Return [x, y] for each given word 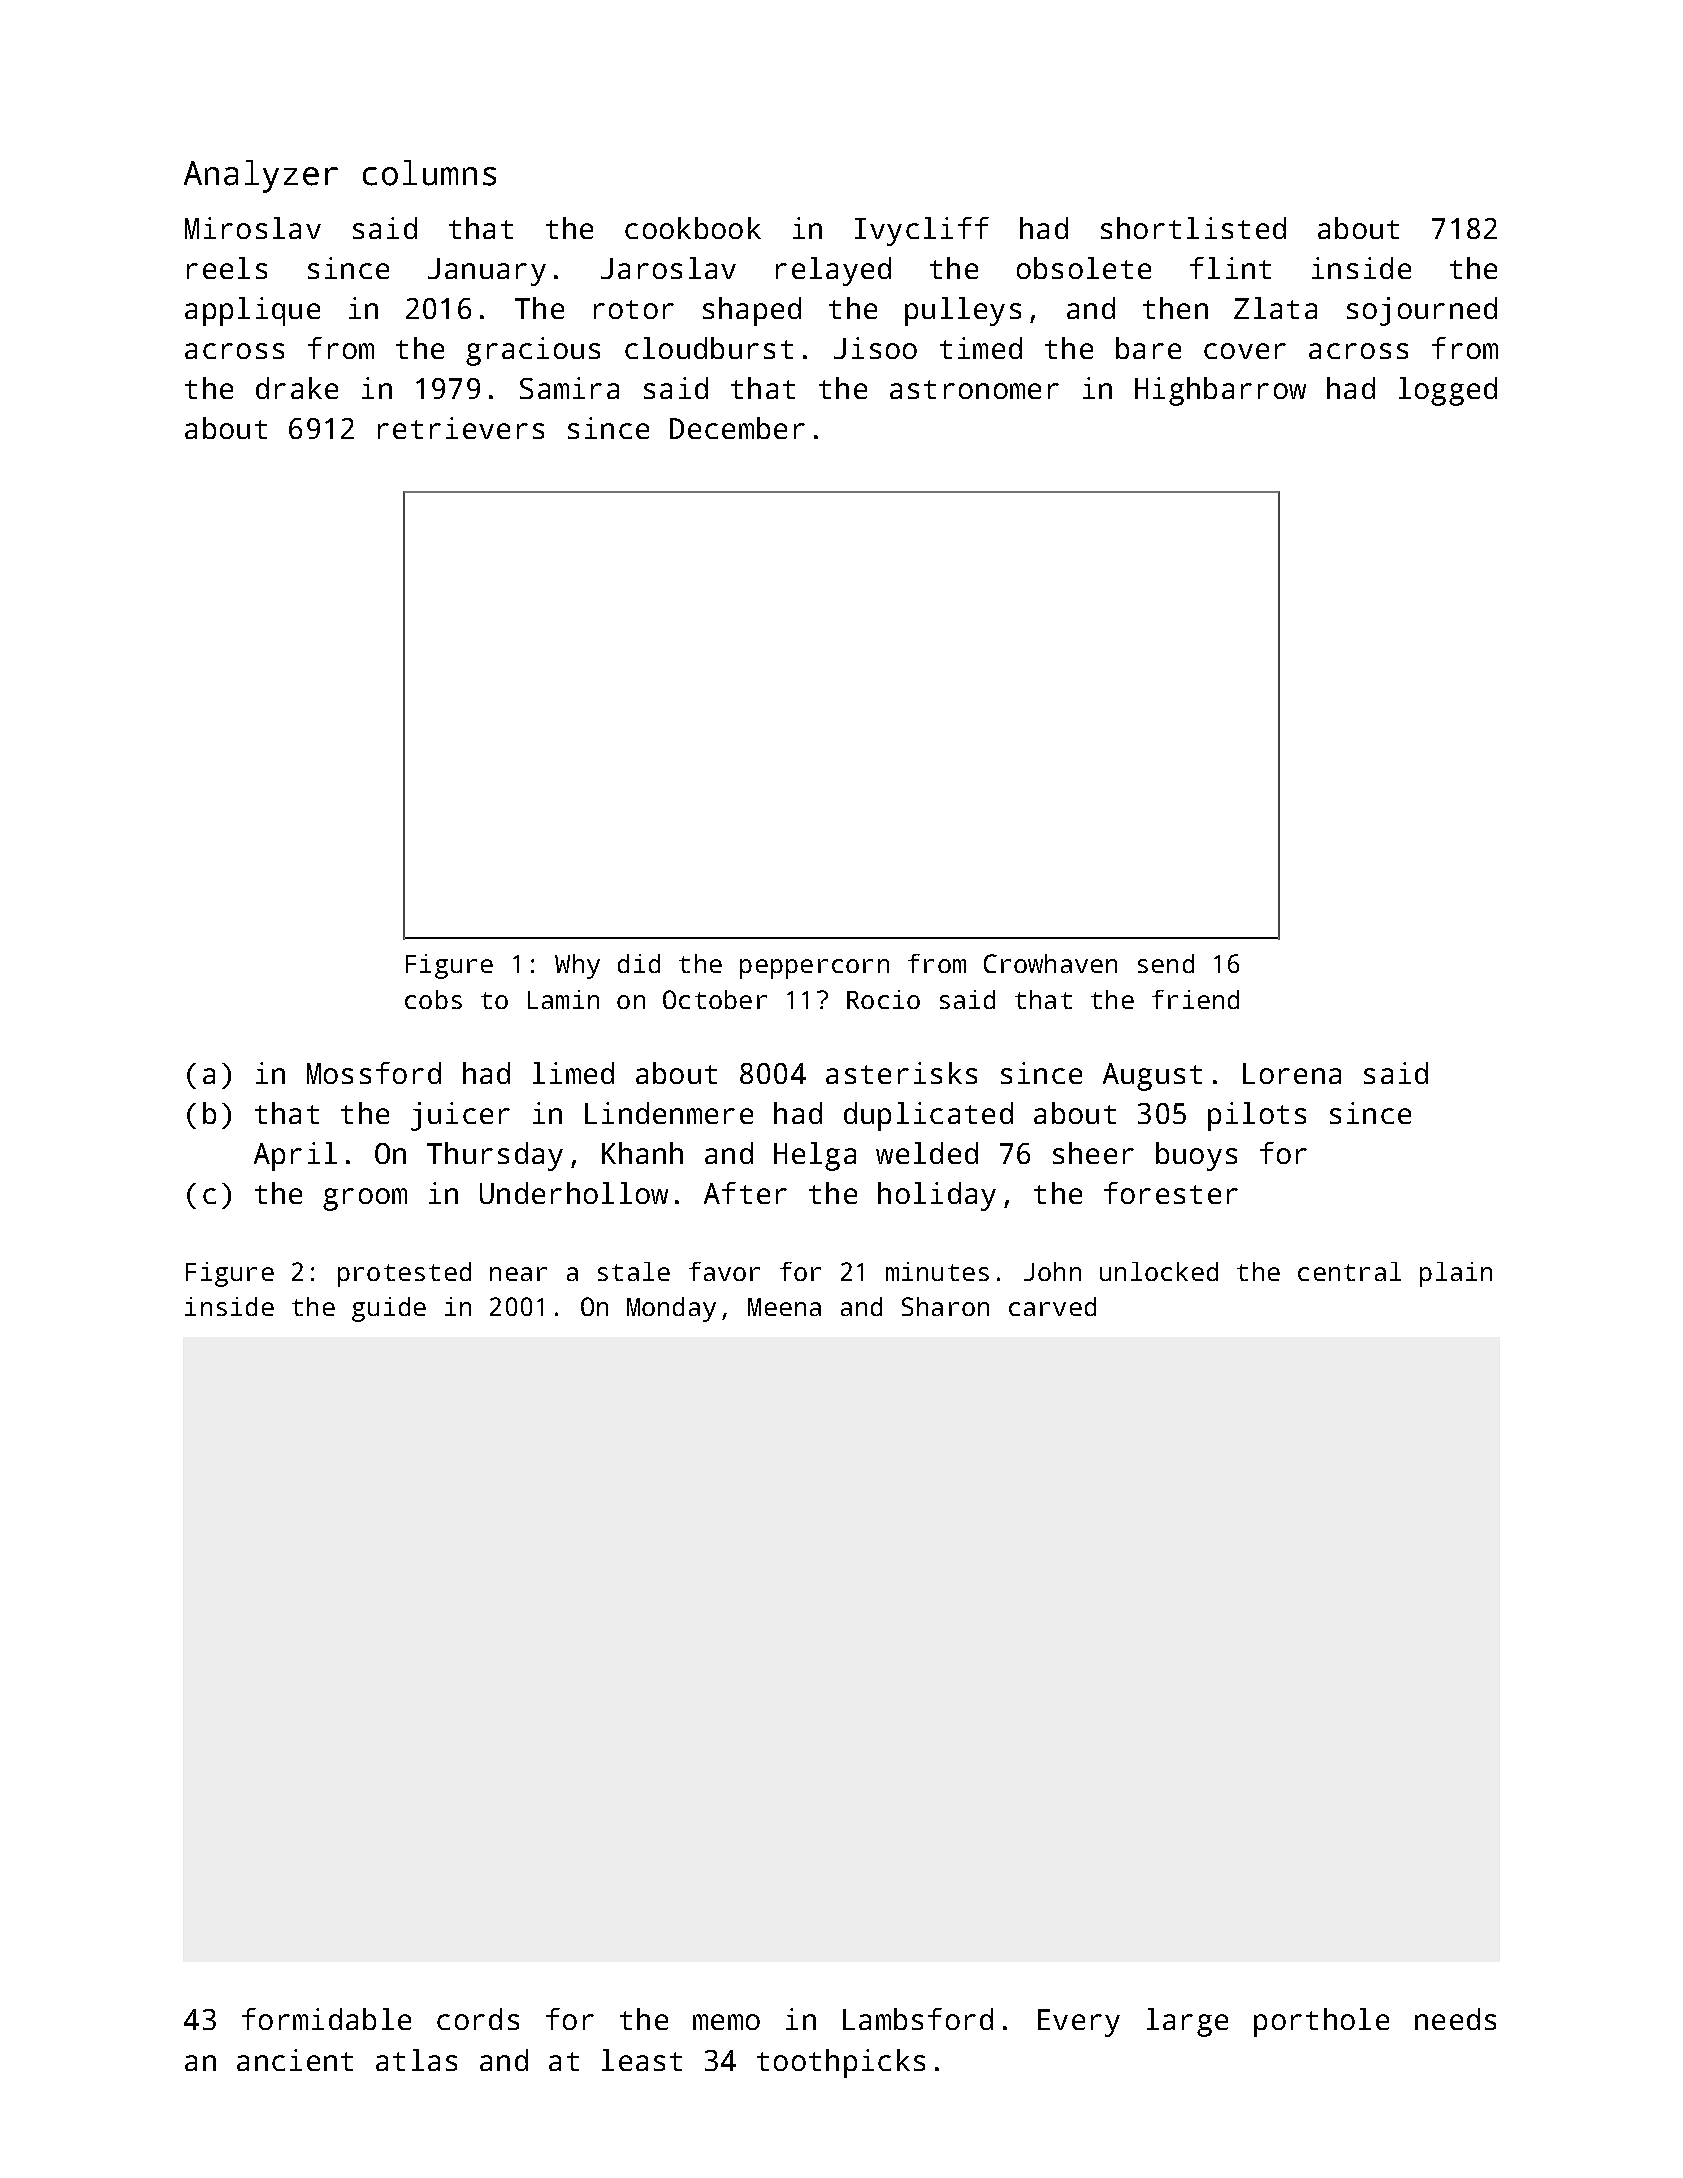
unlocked [1159, 1271]
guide [389, 1309]
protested [404, 1274]
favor [724, 1271]
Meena [784, 1307]
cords [478, 2019]
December [737, 428]
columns [429, 173]
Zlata [1275, 308]
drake [297, 388]
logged [1448, 391]
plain [1456, 1274]
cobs [433, 999]
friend [1195, 999]
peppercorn [814, 969]
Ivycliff [922, 231]
